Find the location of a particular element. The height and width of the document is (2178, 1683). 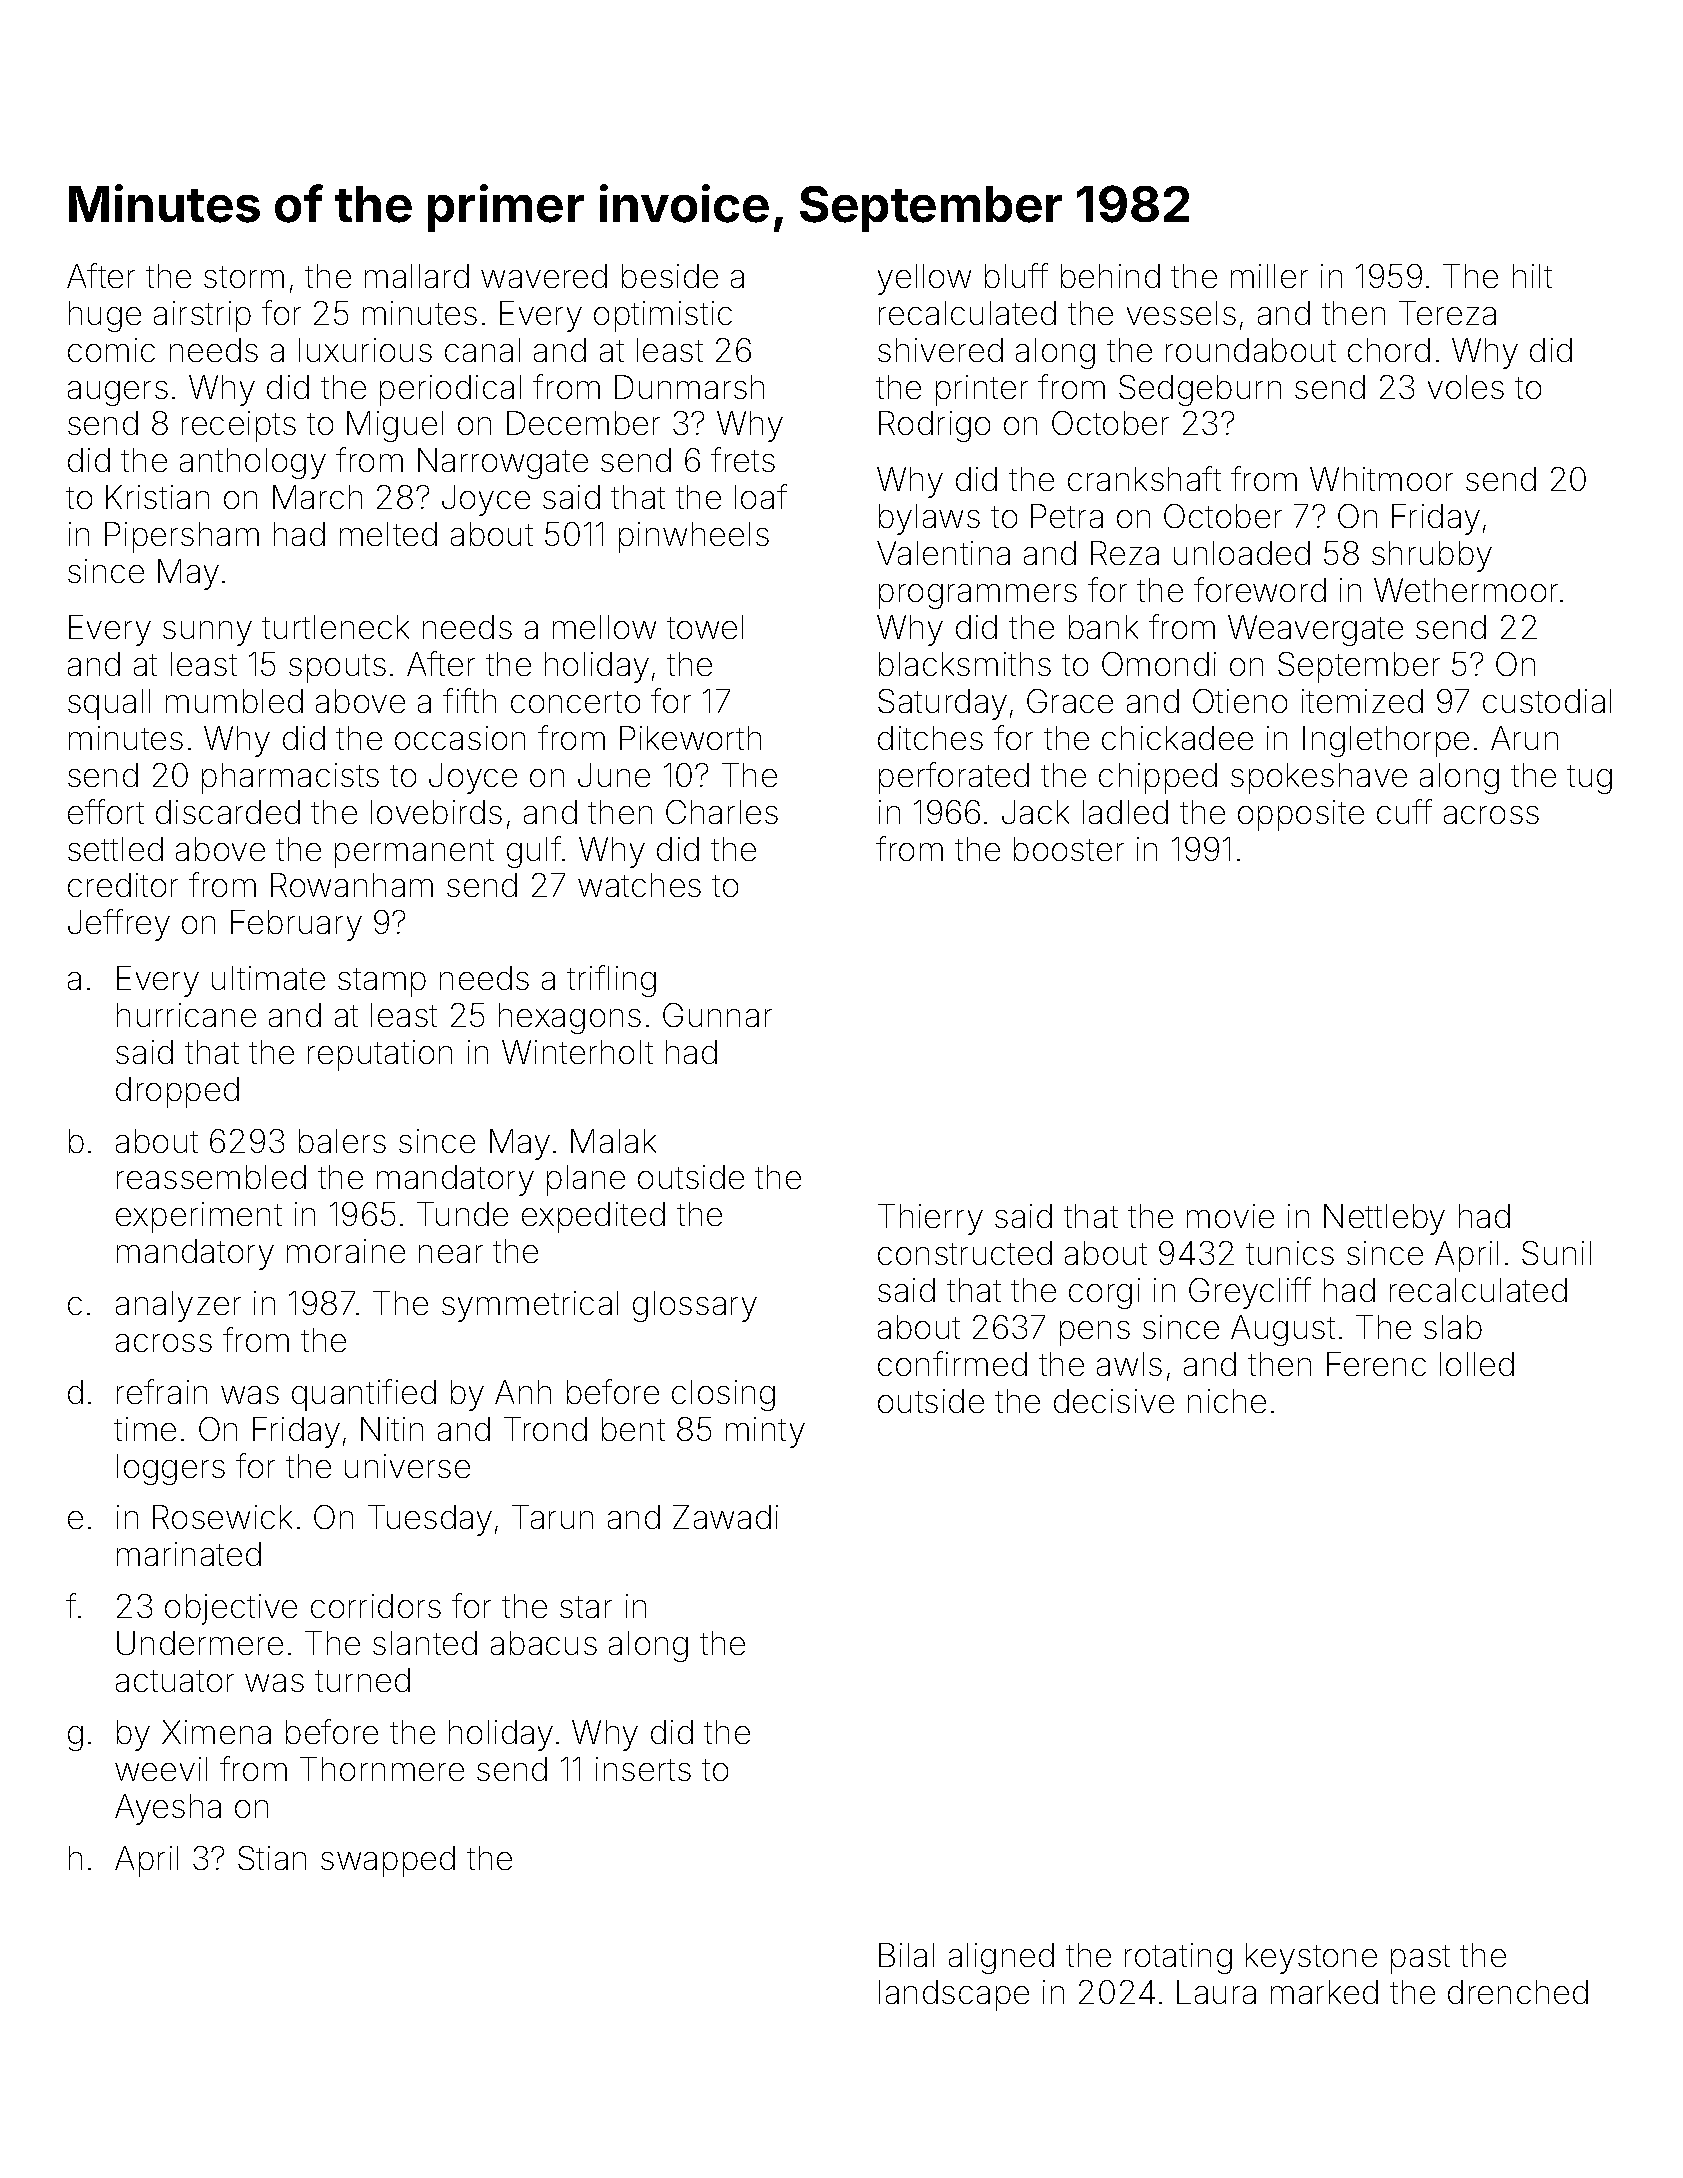

itemized is located at coordinates (1362, 701).
